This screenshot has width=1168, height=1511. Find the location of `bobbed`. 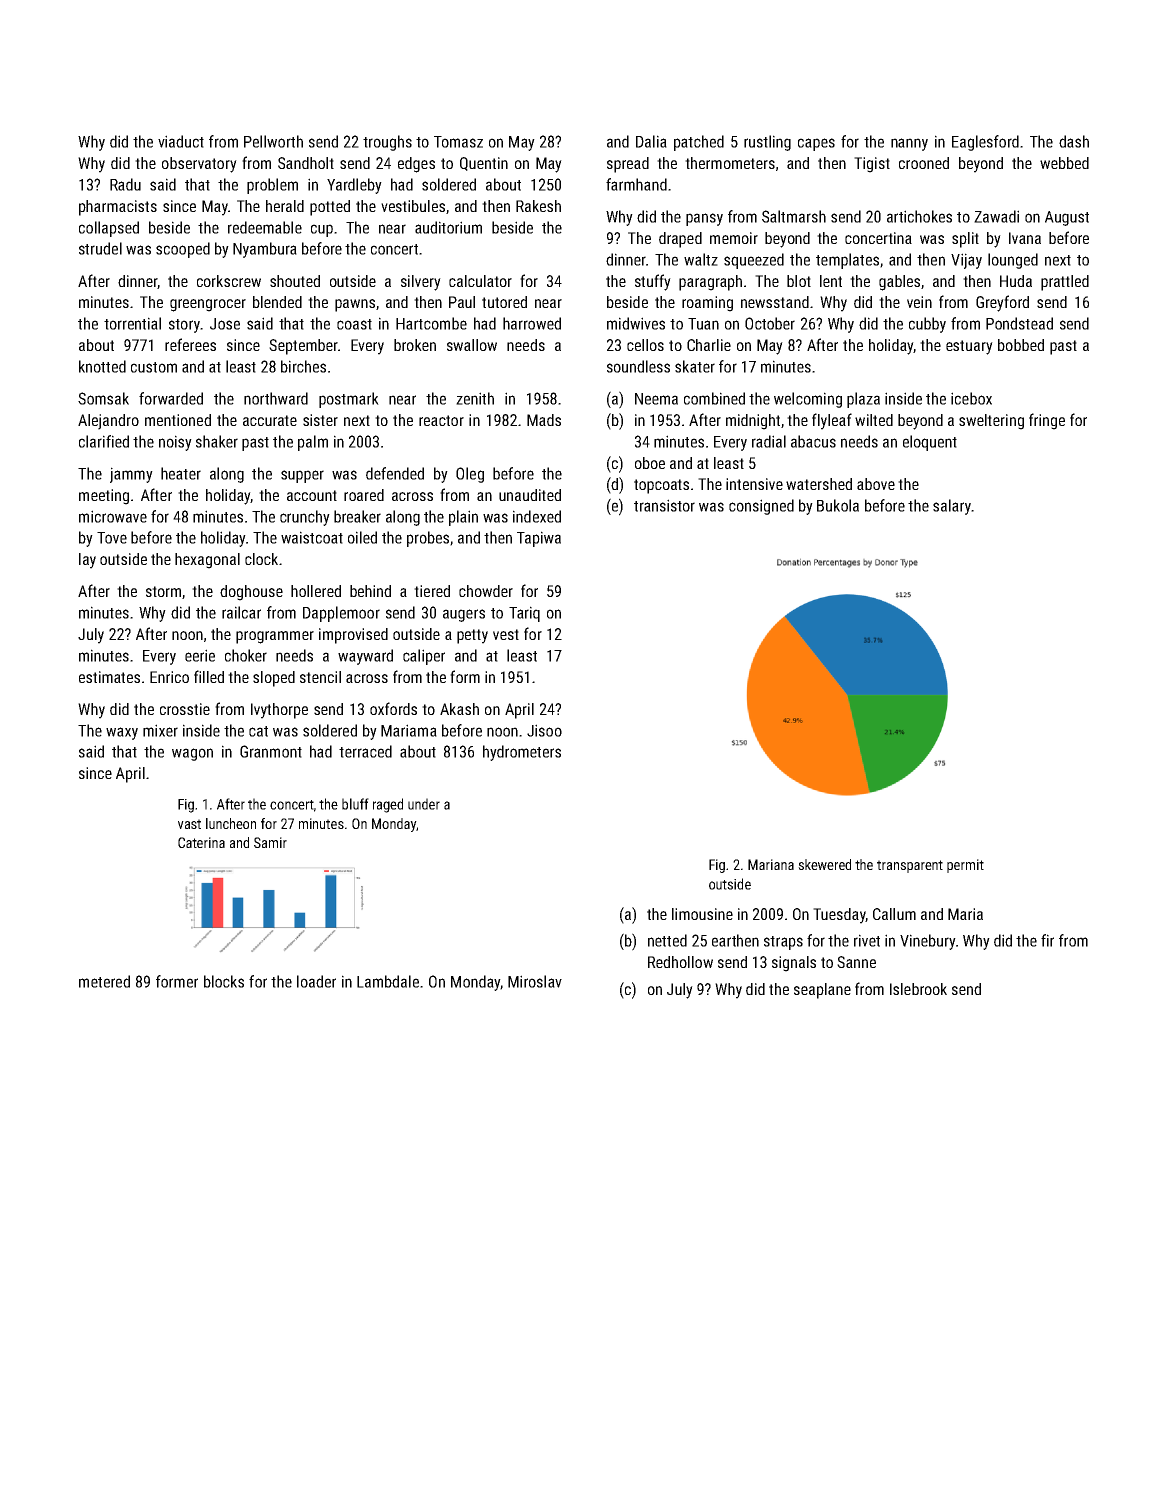

bobbed is located at coordinates (1021, 345).
